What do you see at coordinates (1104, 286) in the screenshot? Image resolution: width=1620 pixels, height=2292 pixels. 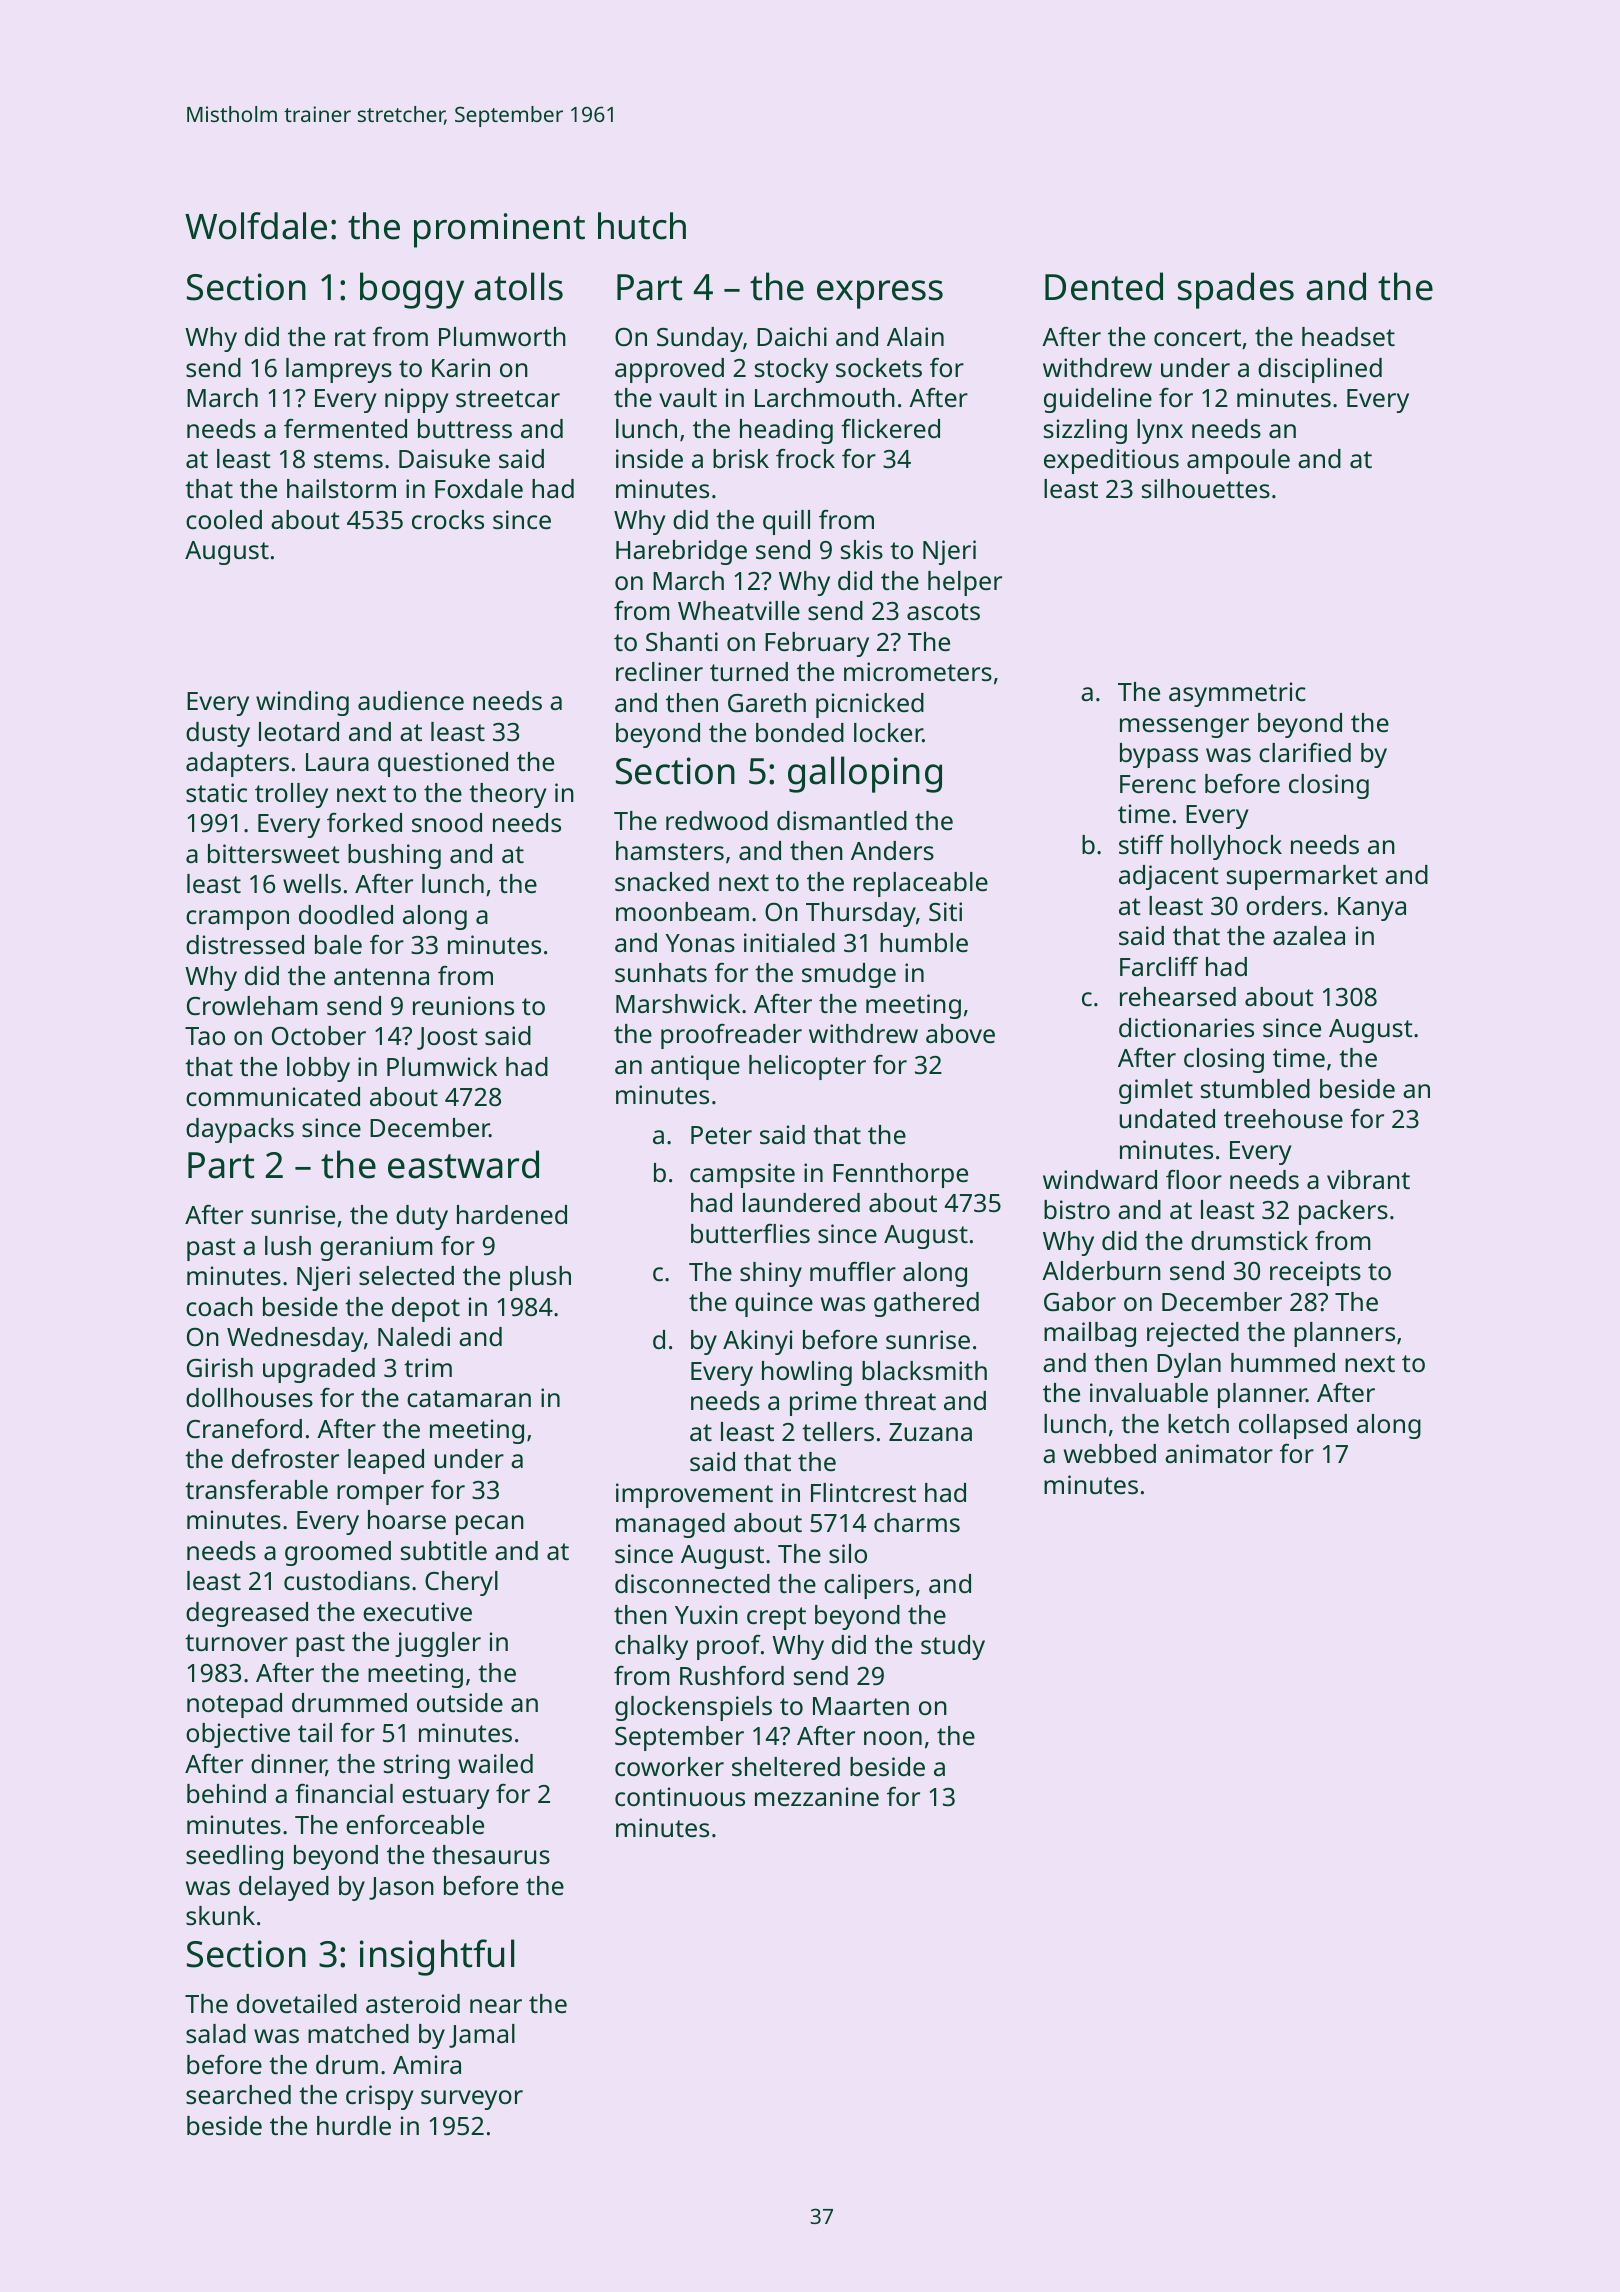 I see `Dented` at bounding box center [1104, 286].
